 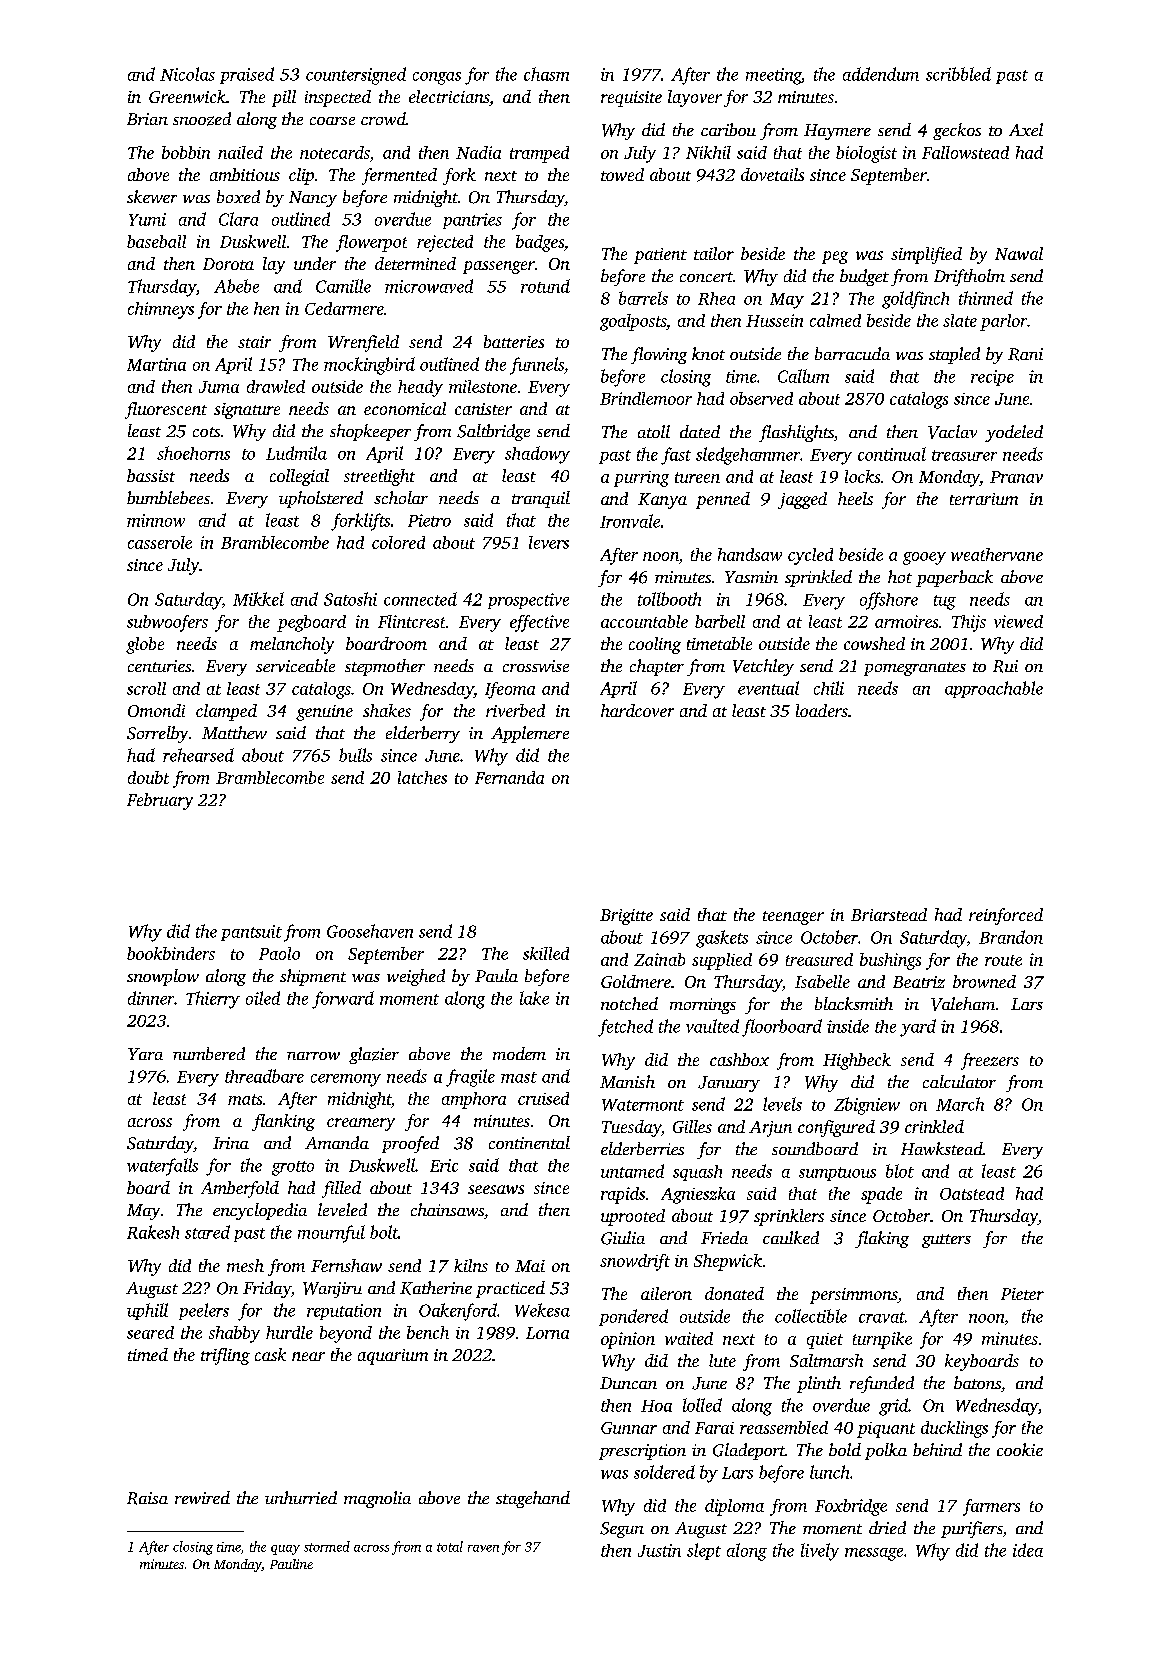 What do you see at coordinates (1006, 916) in the screenshot?
I see `reinforced` at bounding box center [1006, 916].
